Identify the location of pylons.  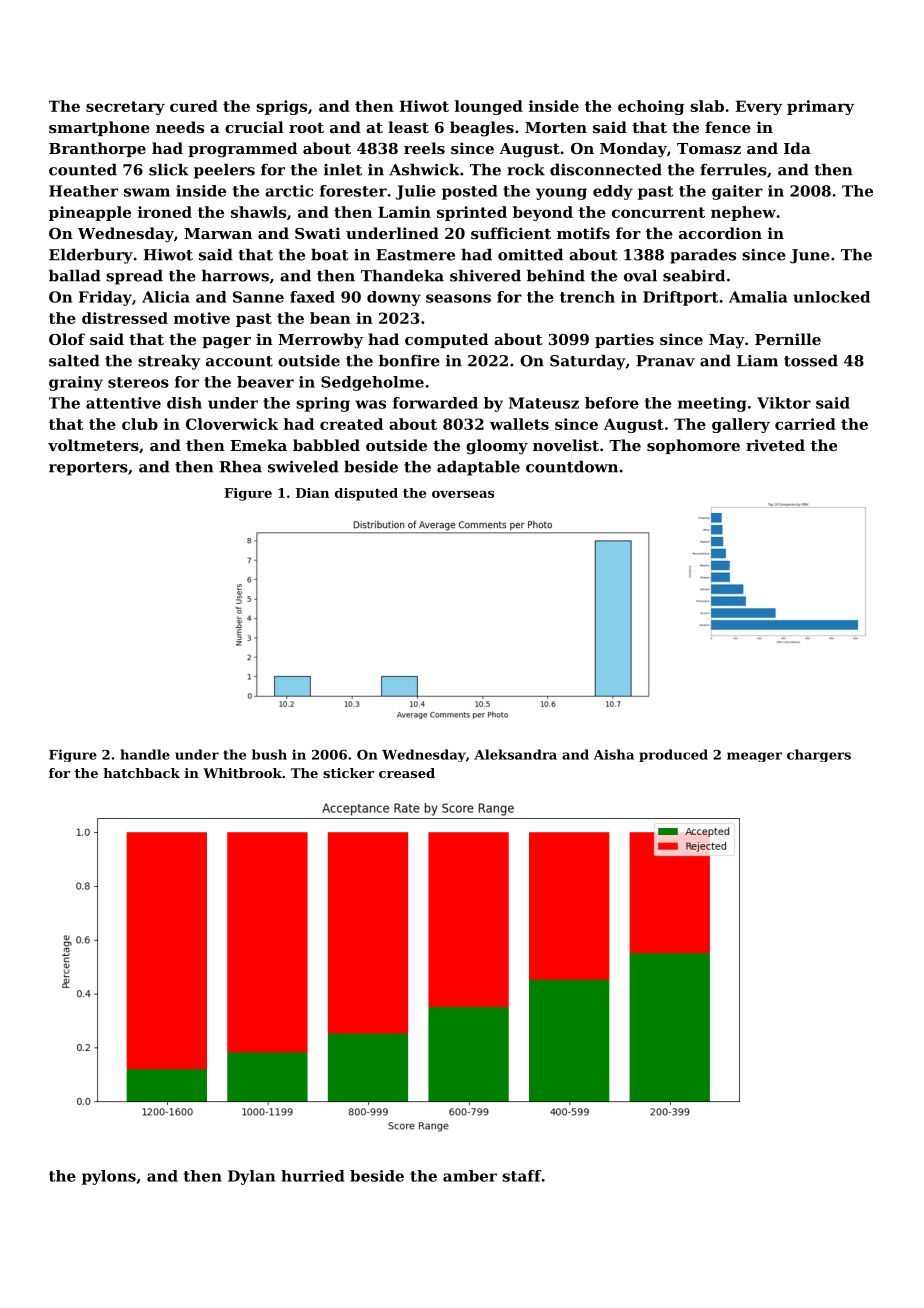
(109, 1177).
